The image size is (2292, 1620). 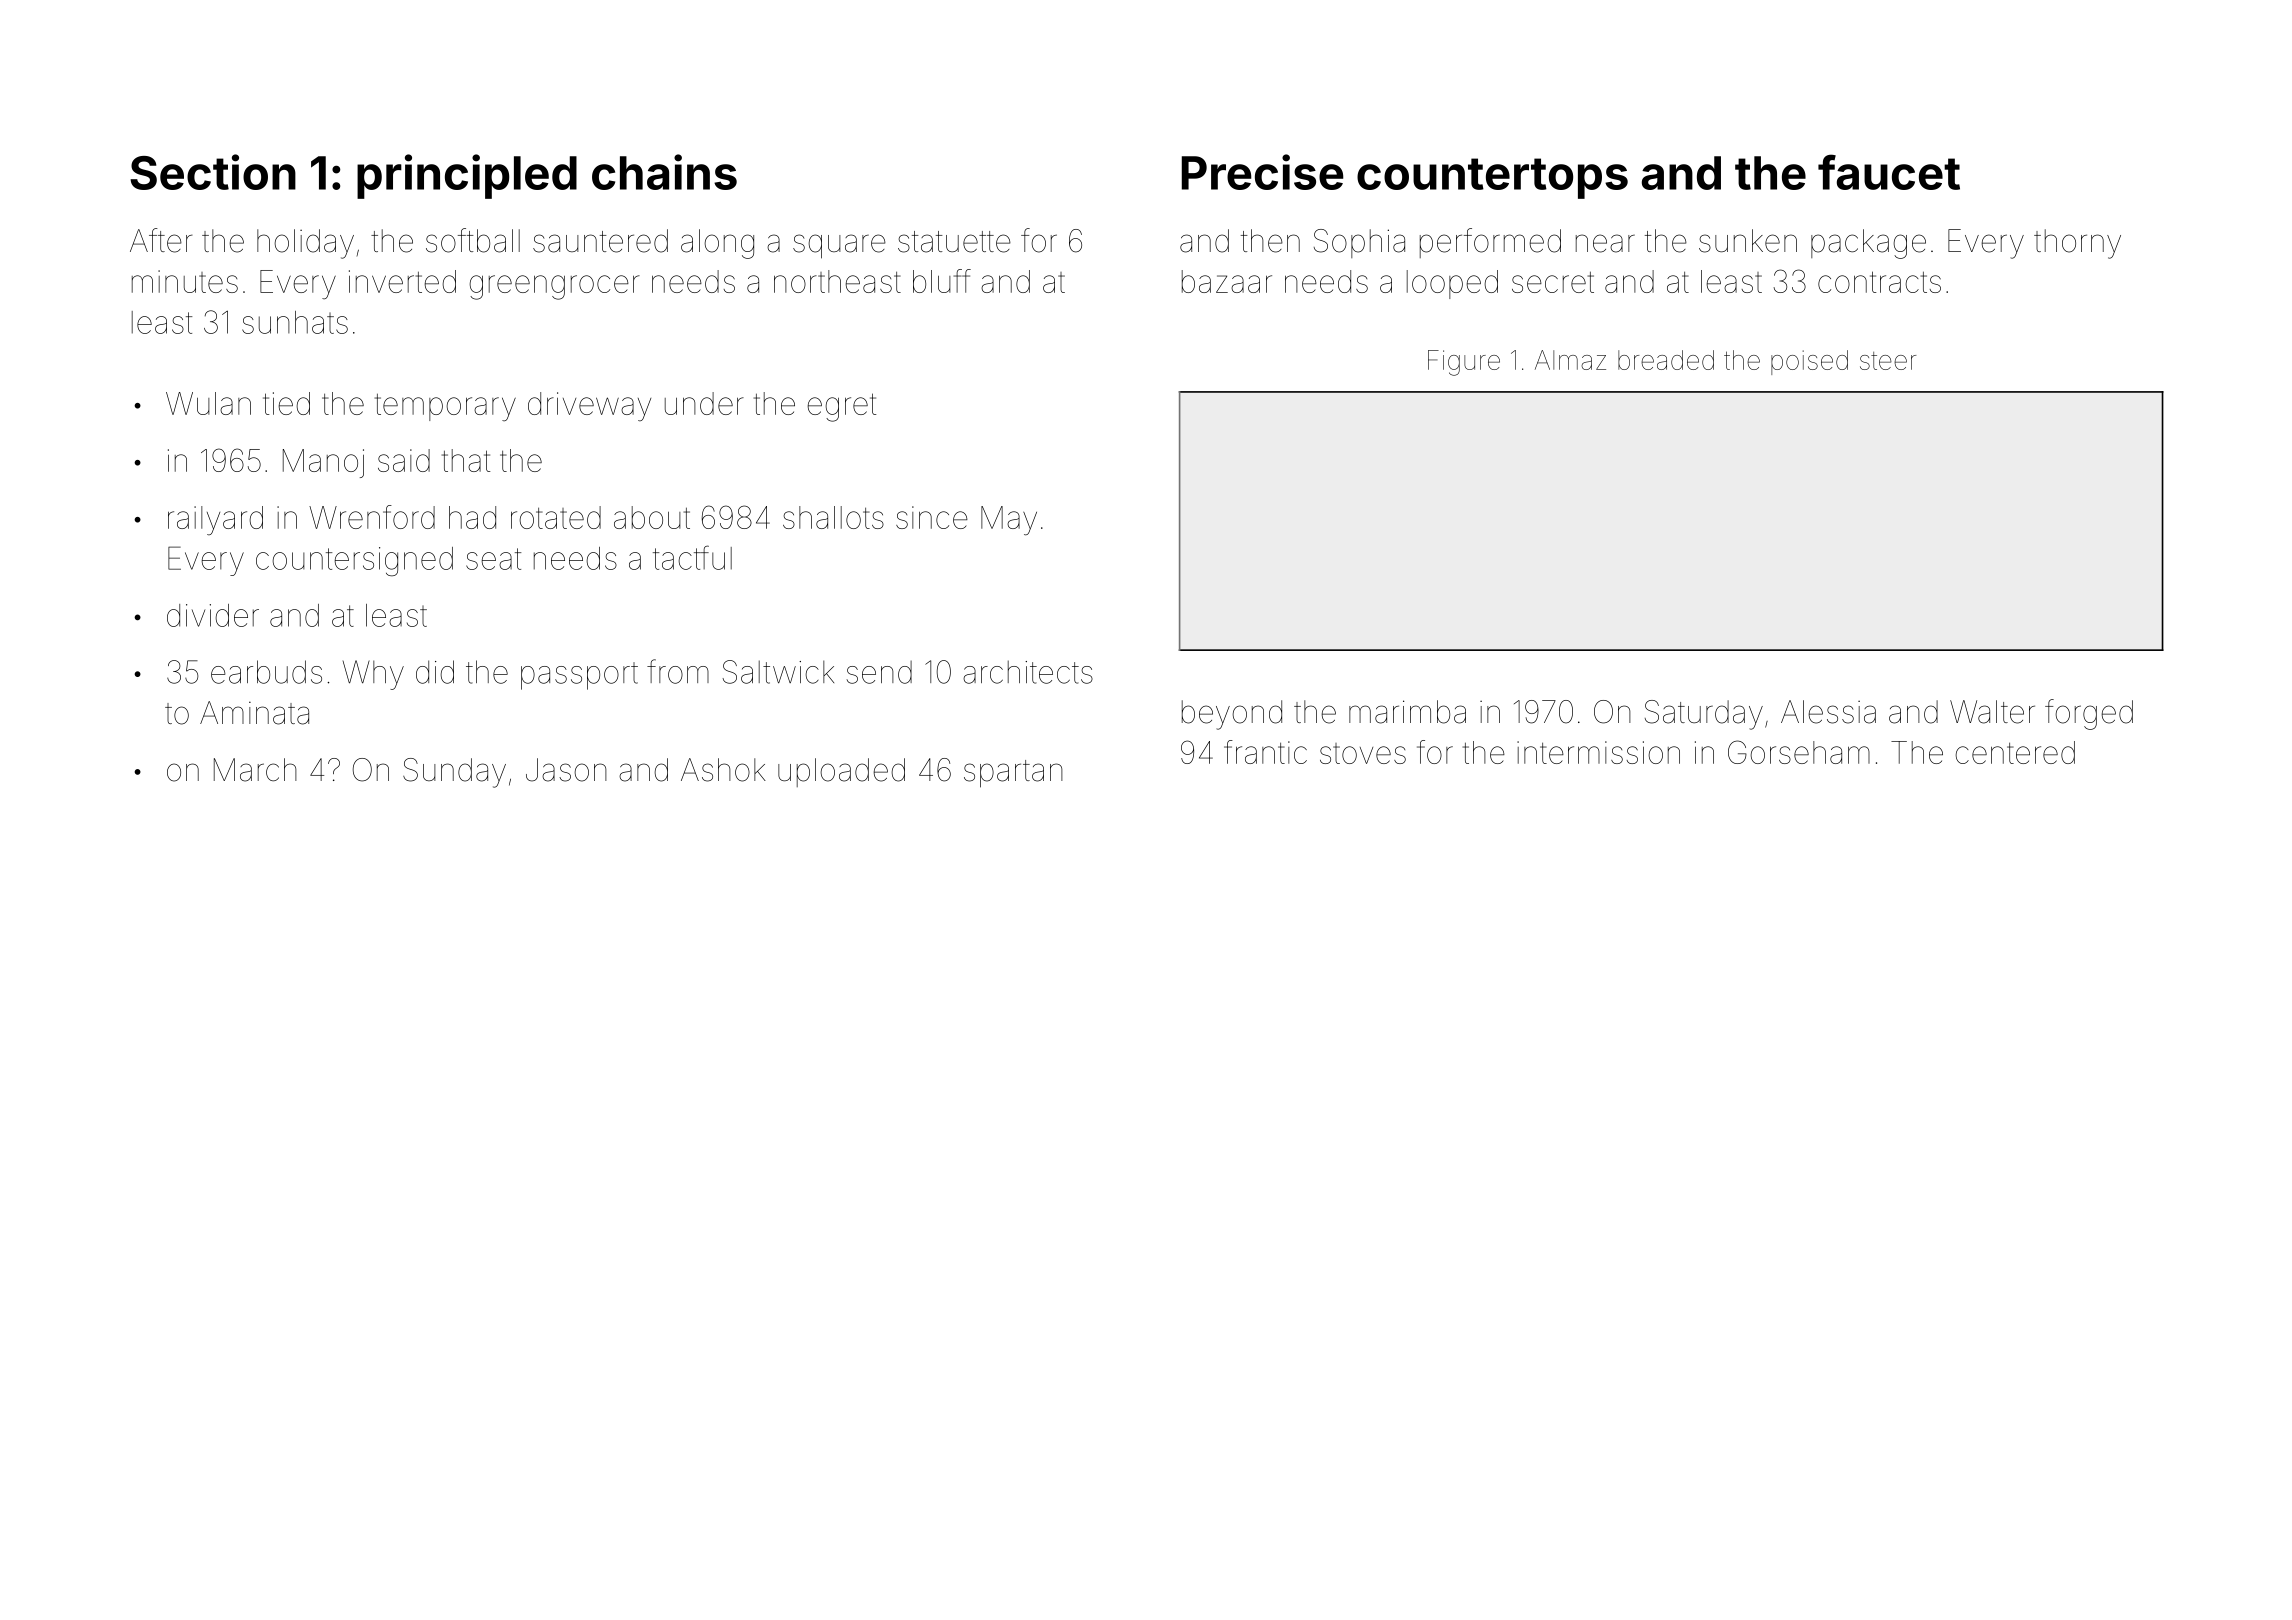 I want to click on steer, so click(x=1888, y=361).
